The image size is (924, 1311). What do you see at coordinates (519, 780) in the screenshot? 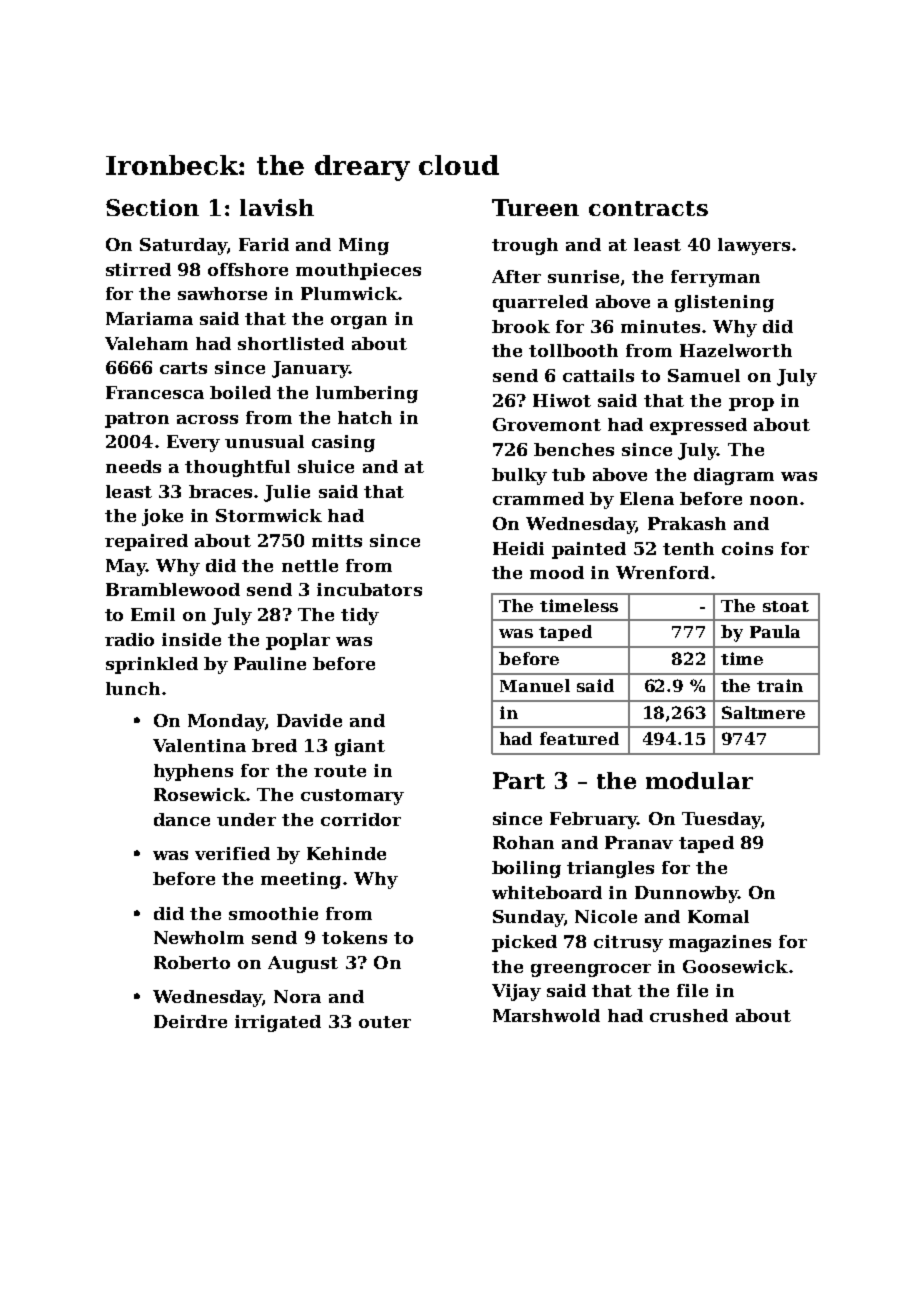
I see `Part` at bounding box center [519, 780].
